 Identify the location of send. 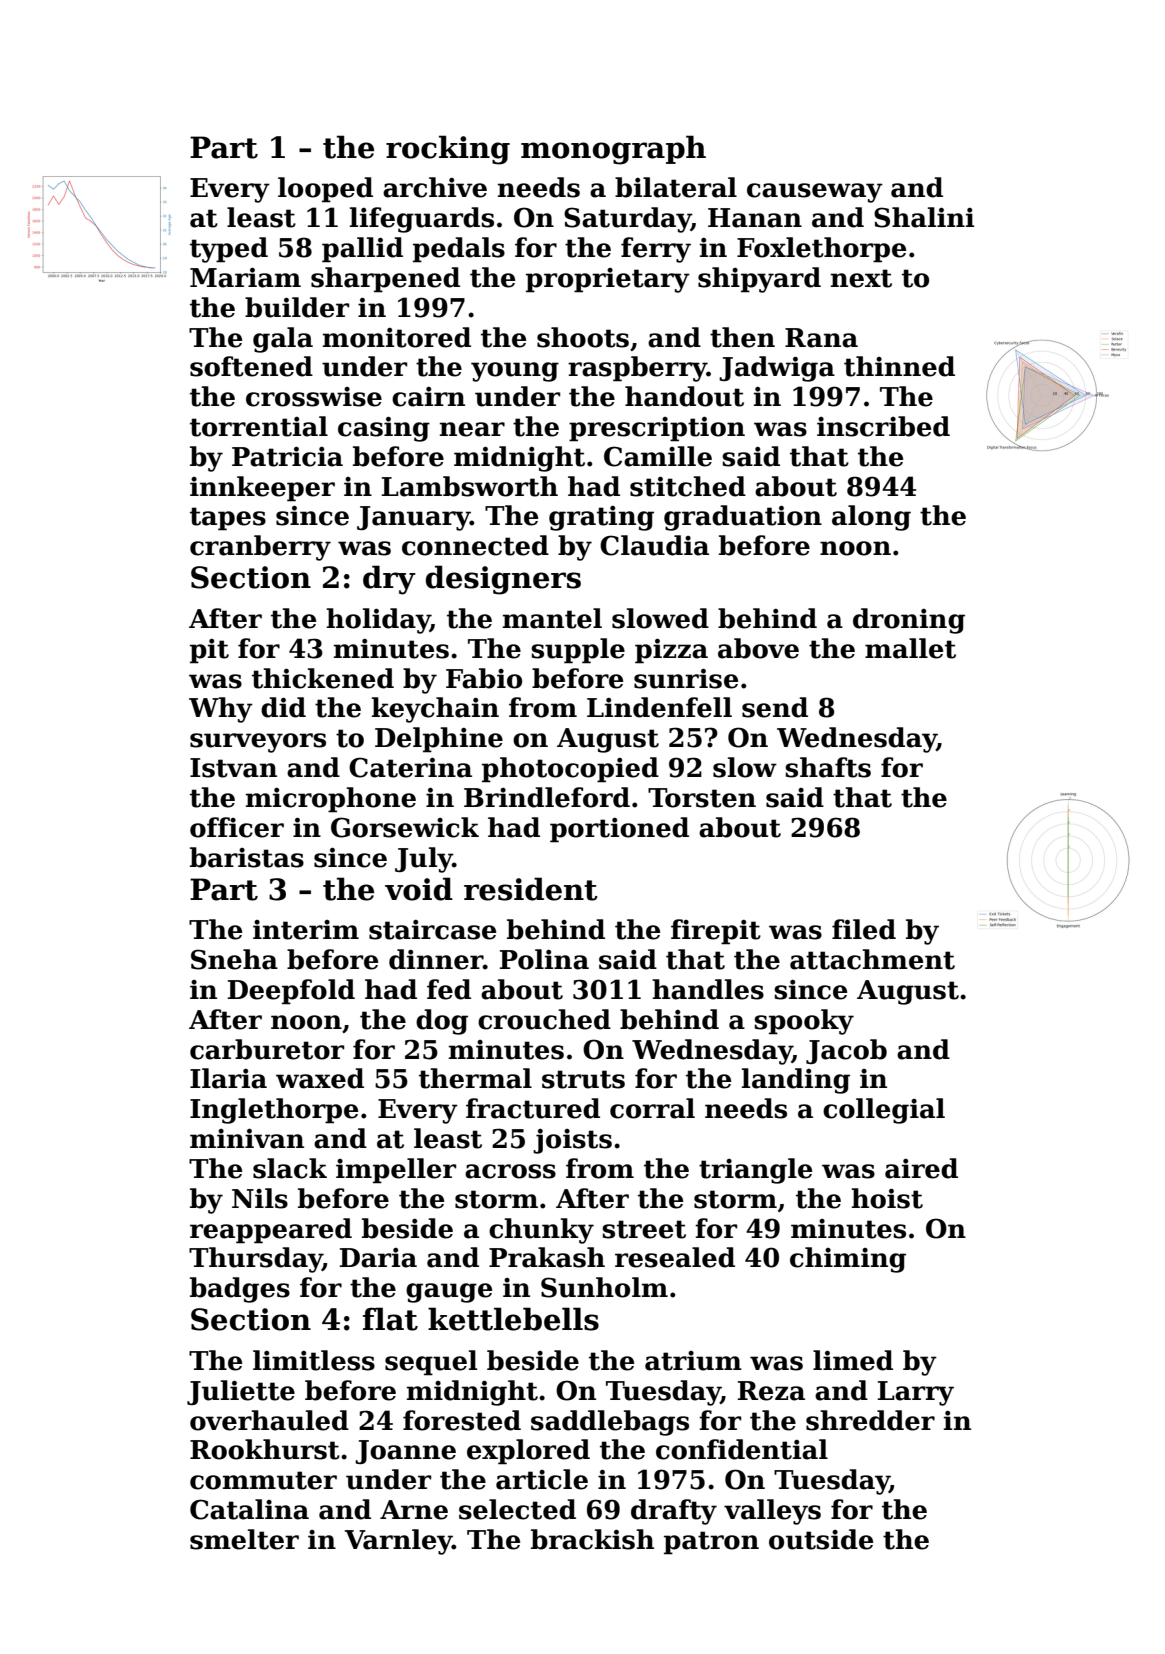
(775, 707).
